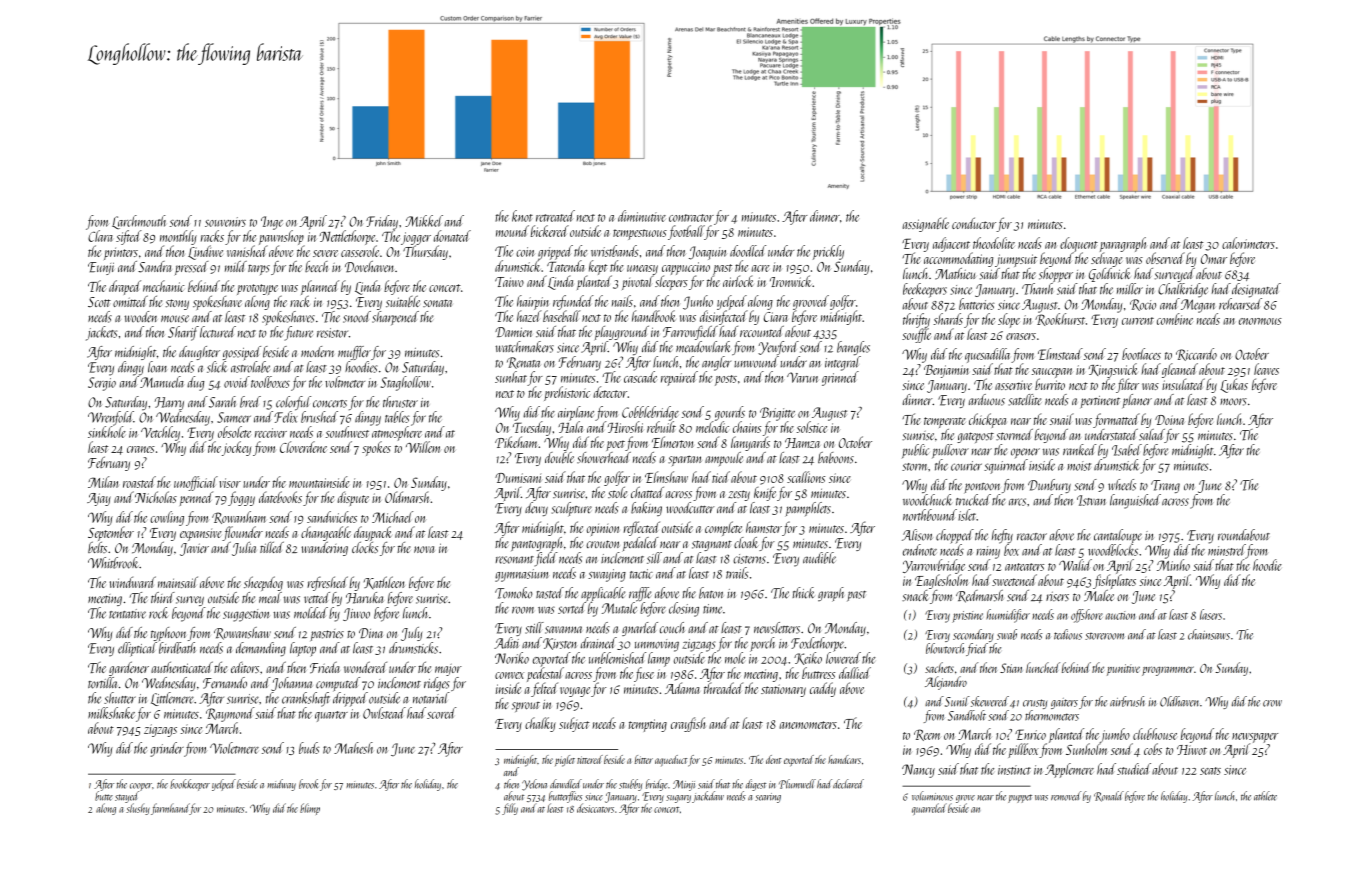 The height and width of the page is (887, 1372). What do you see at coordinates (241, 498) in the page?
I see `foggy` at bounding box center [241, 498].
